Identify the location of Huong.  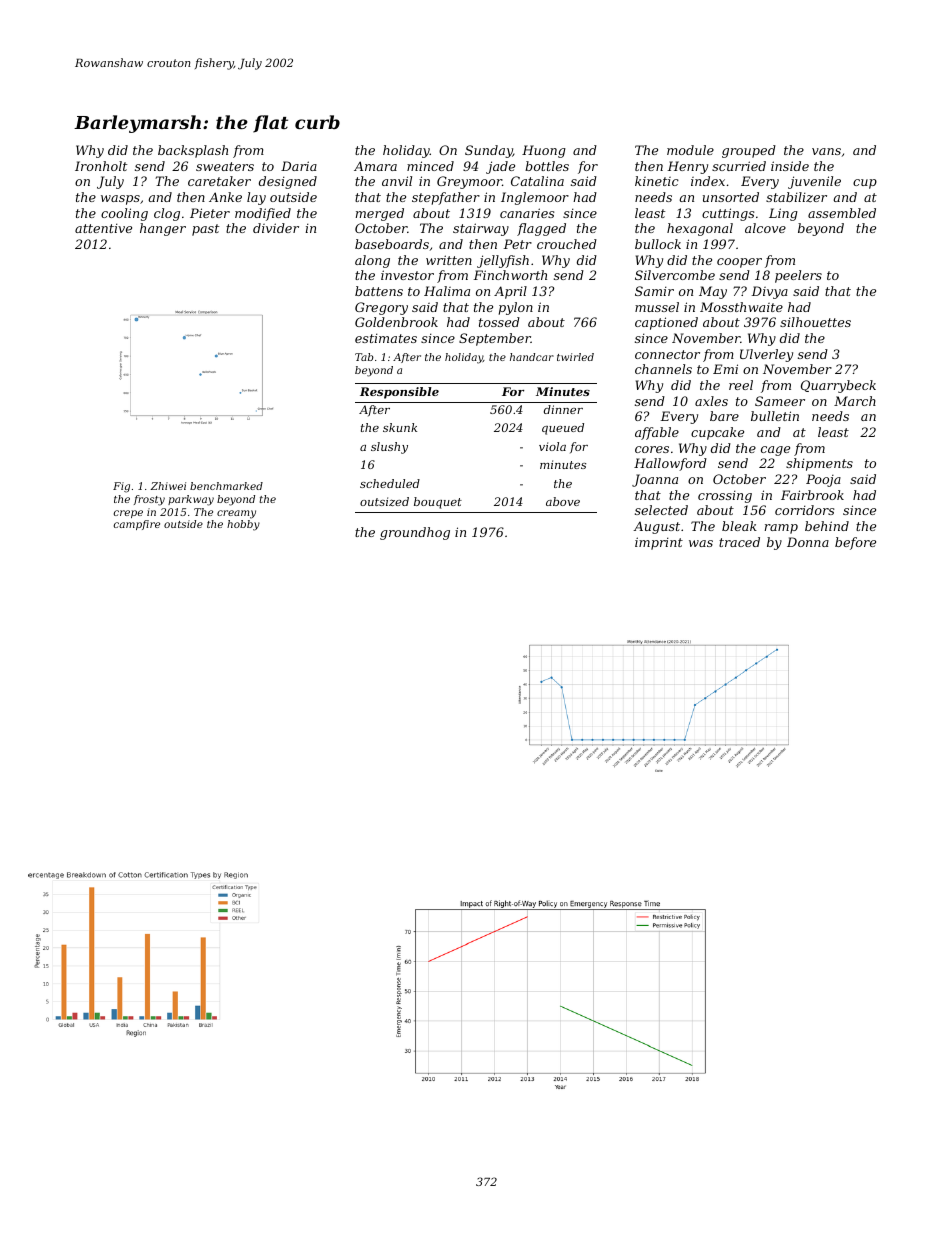
(544, 151).
